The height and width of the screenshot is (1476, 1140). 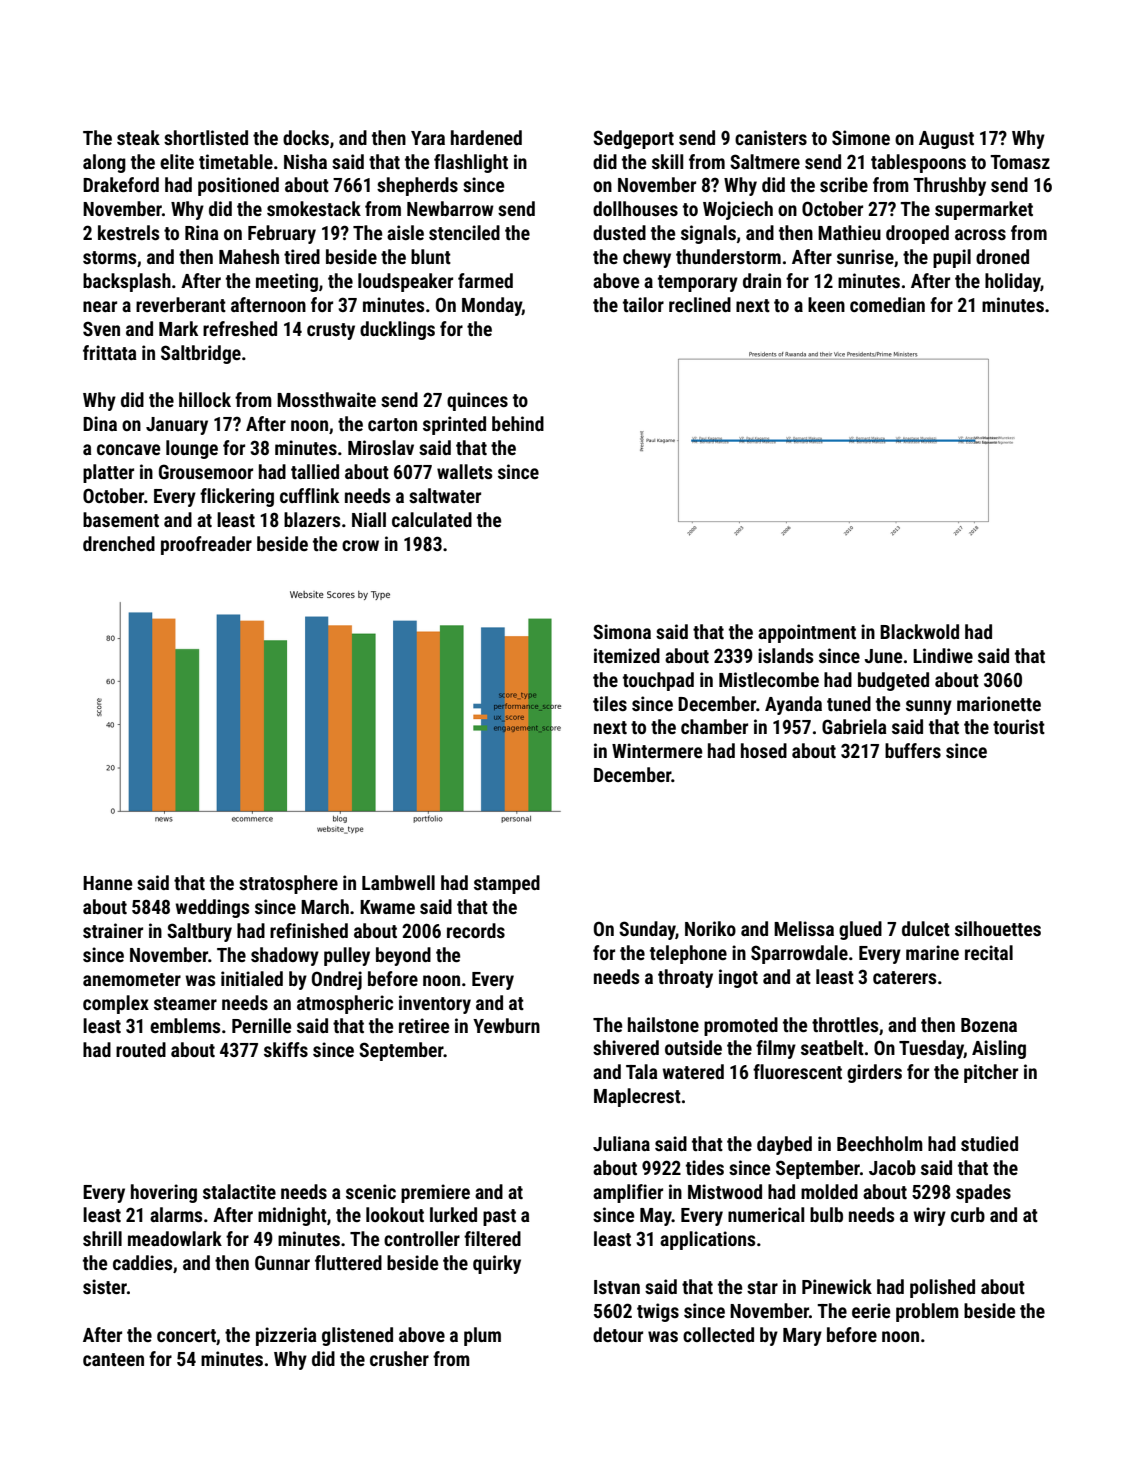 What do you see at coordinates (626, 1047) in the screenshot?
I see `shivered` at bounding box center [626, 1047].
